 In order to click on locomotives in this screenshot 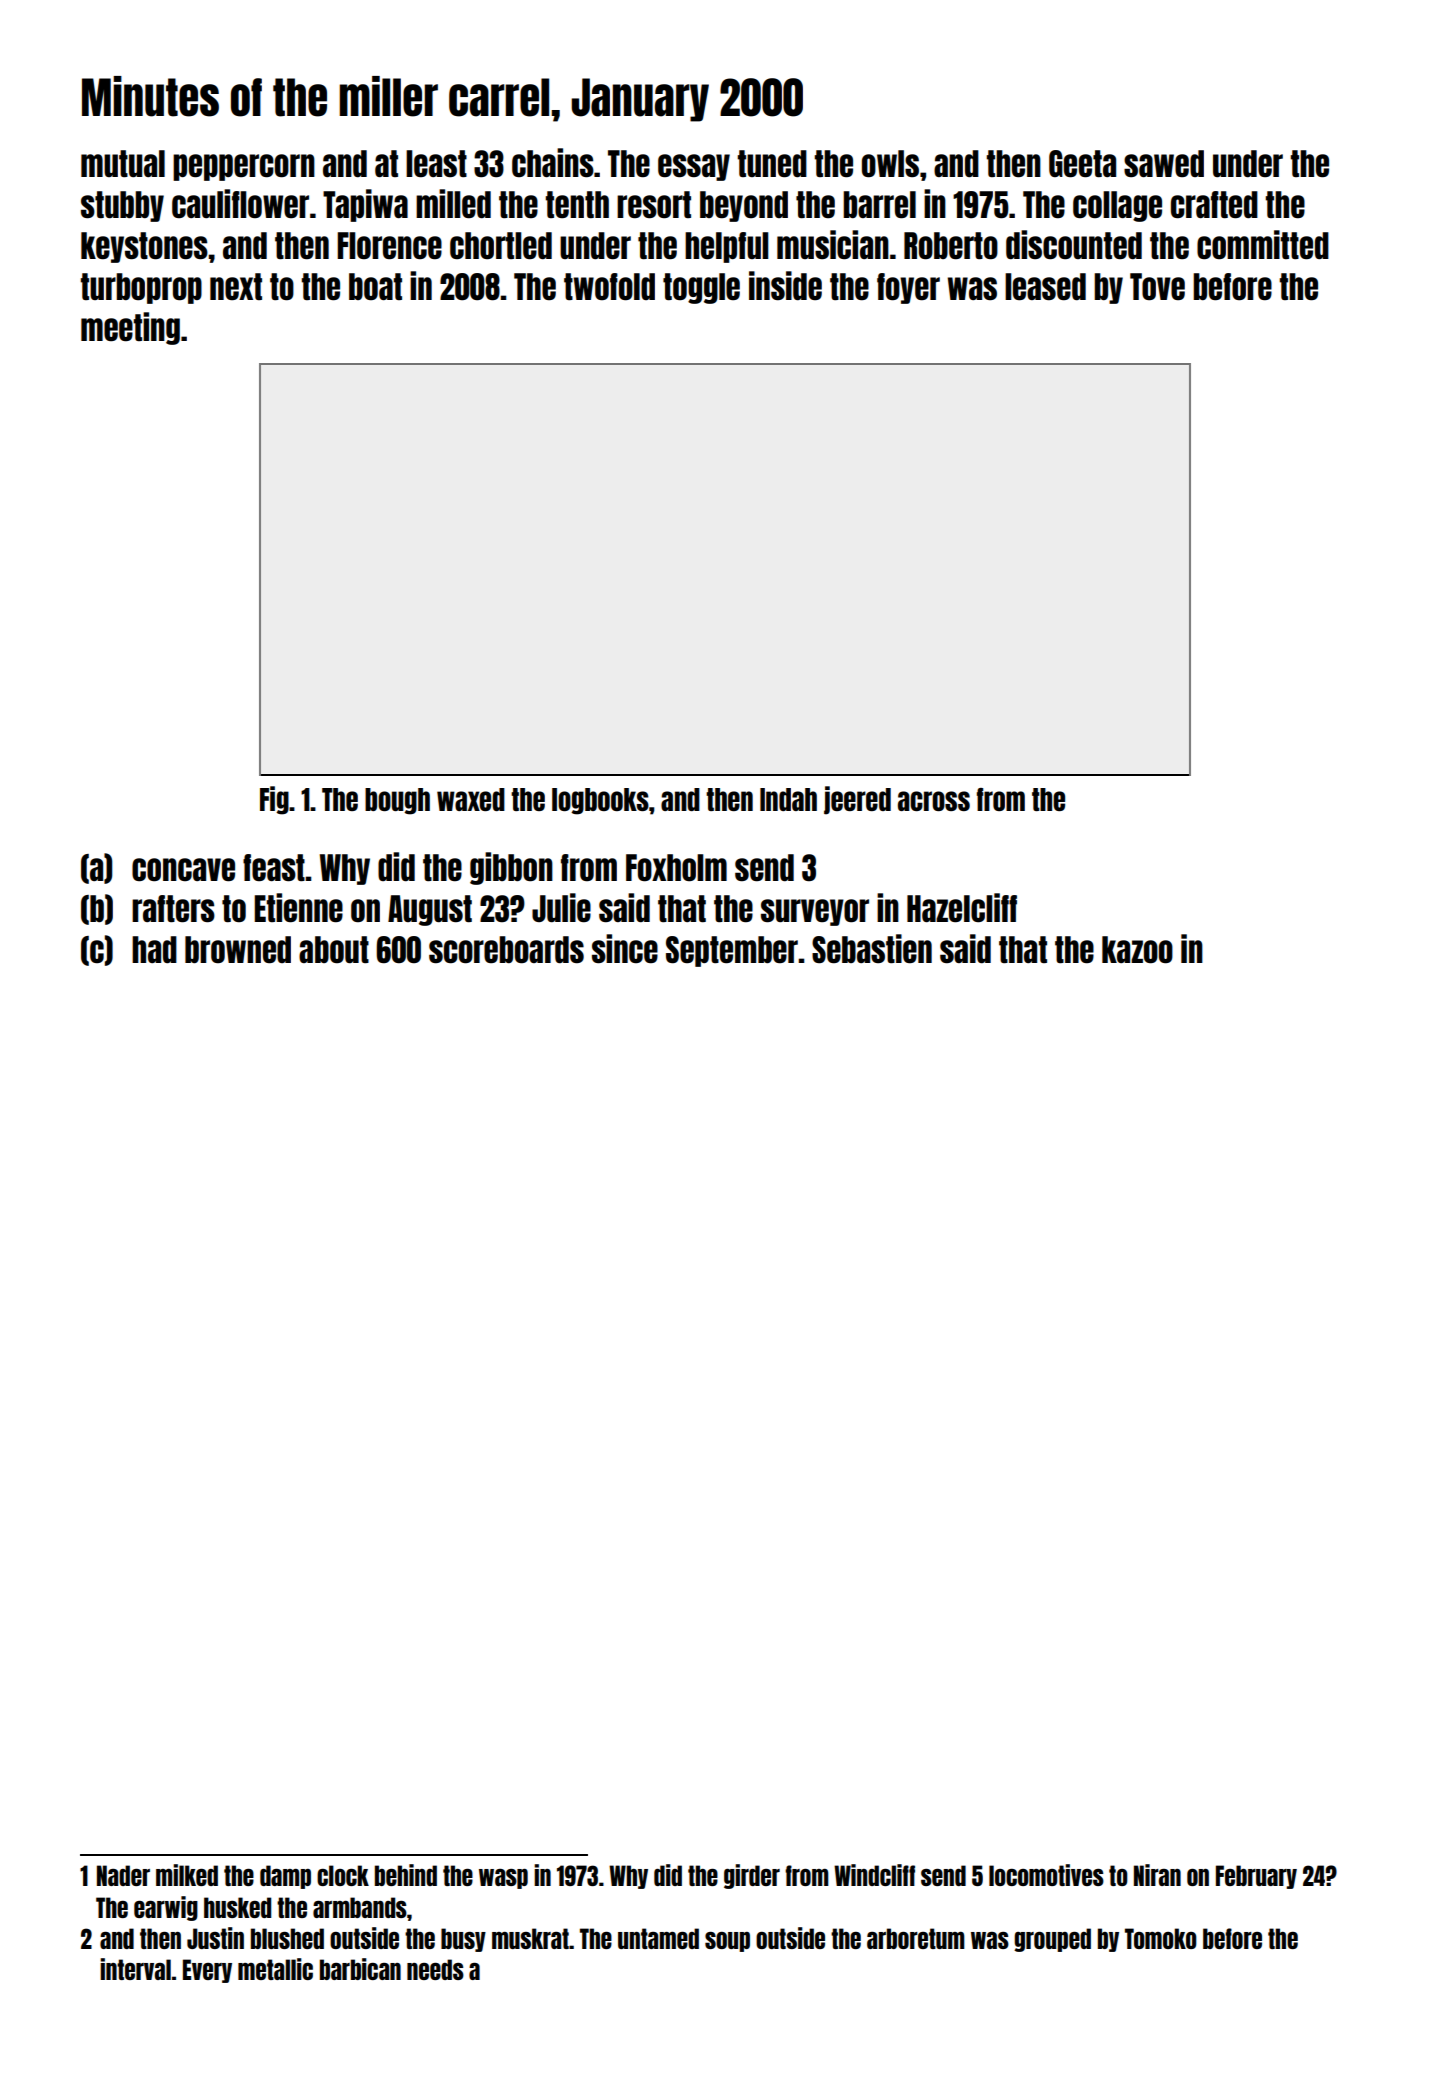, I will do `click(1046, 1875)`.
